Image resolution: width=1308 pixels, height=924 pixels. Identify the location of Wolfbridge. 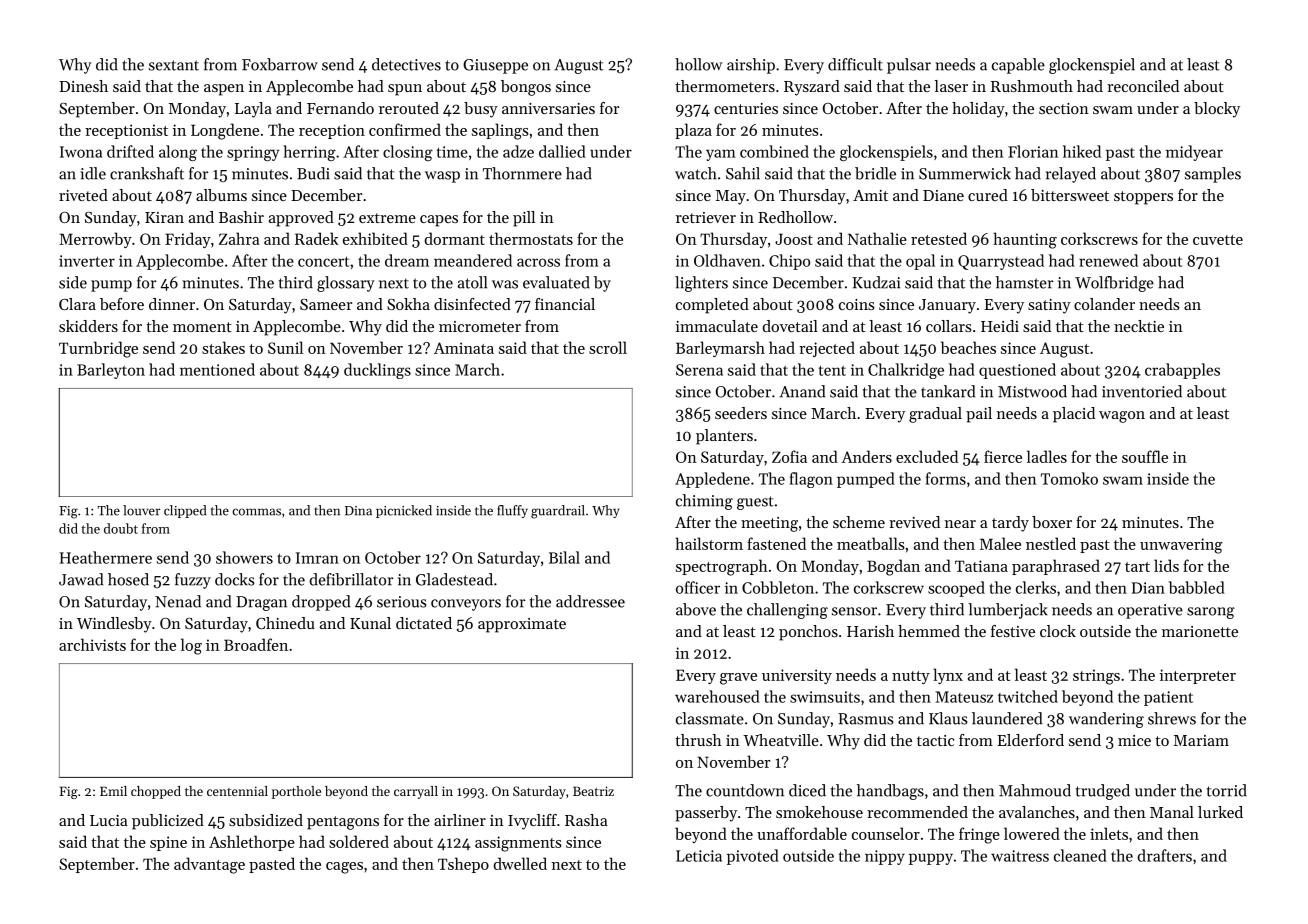
(1114, 284).
